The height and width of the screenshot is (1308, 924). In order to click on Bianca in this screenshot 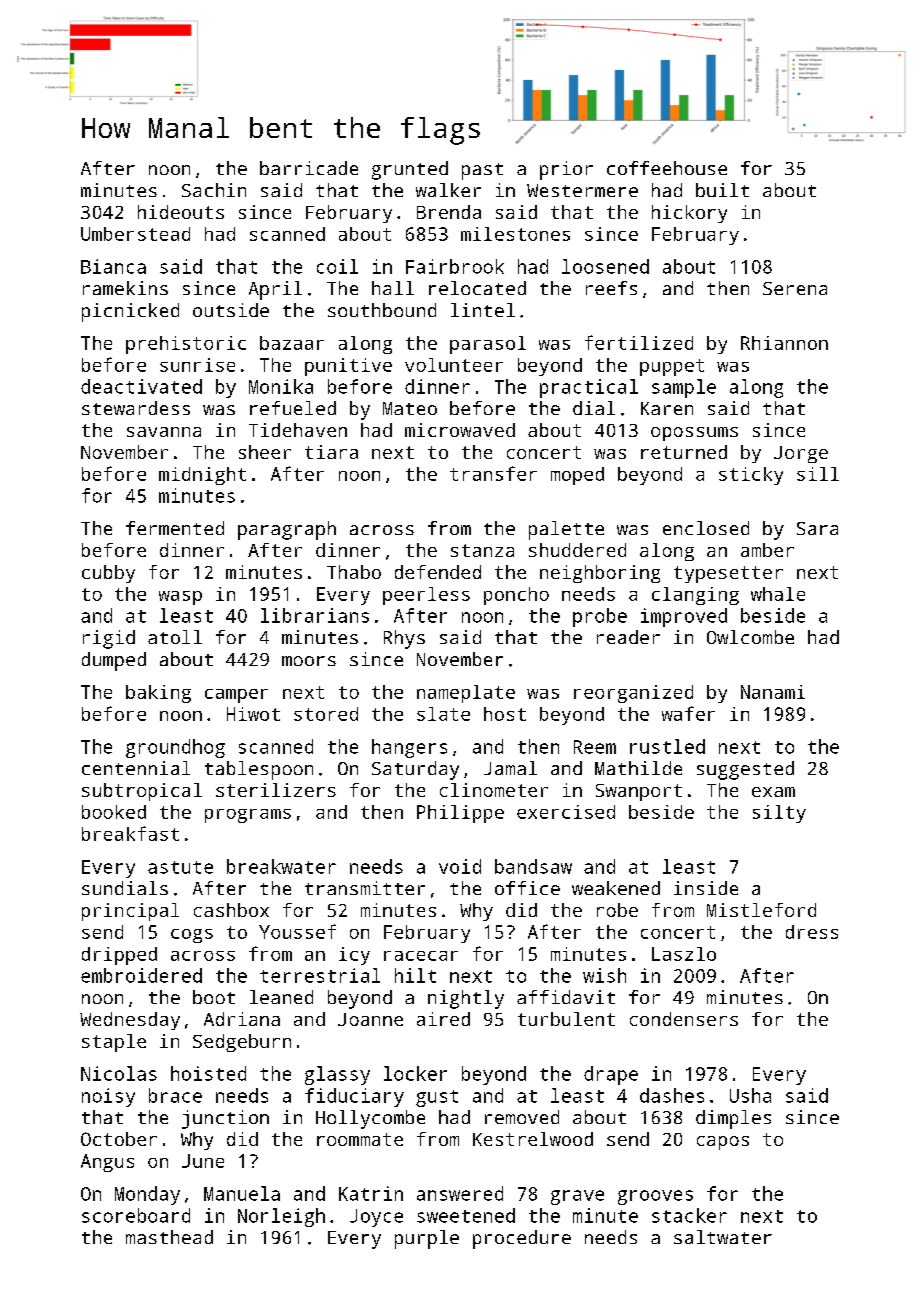, I will do `click(113, 266)`.
